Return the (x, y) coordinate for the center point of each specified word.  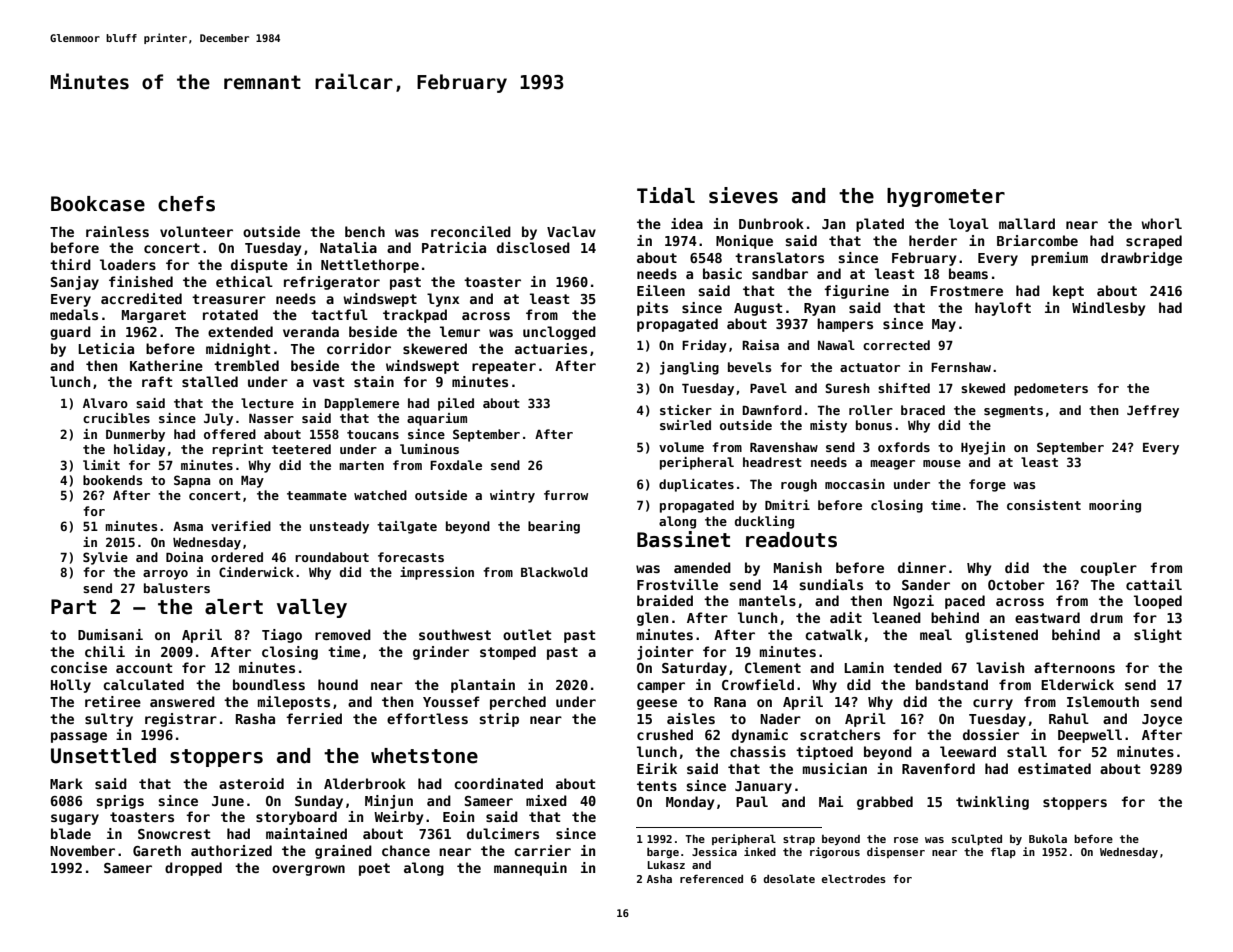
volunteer (196, 231)
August (758, 309)
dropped (193, 869)
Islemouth (1103, 701)
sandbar (780, 273)
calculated (143, 684)
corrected (896, 345)
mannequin (530, 869)
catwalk (833, 634)
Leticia (106, 348)
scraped (1154, 242)
